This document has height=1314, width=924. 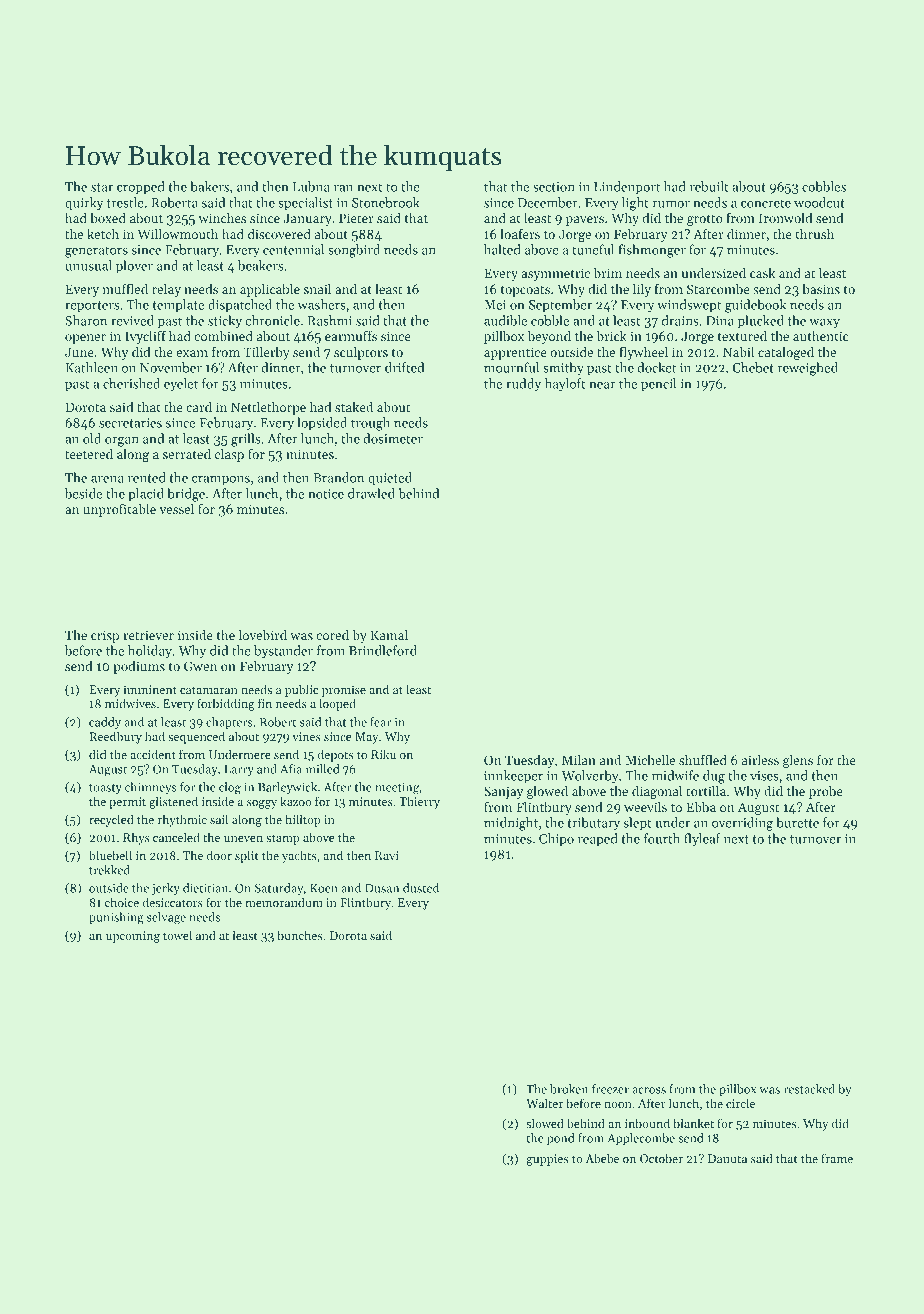 I want to click on slowed, so click(x=545, y=1123).
